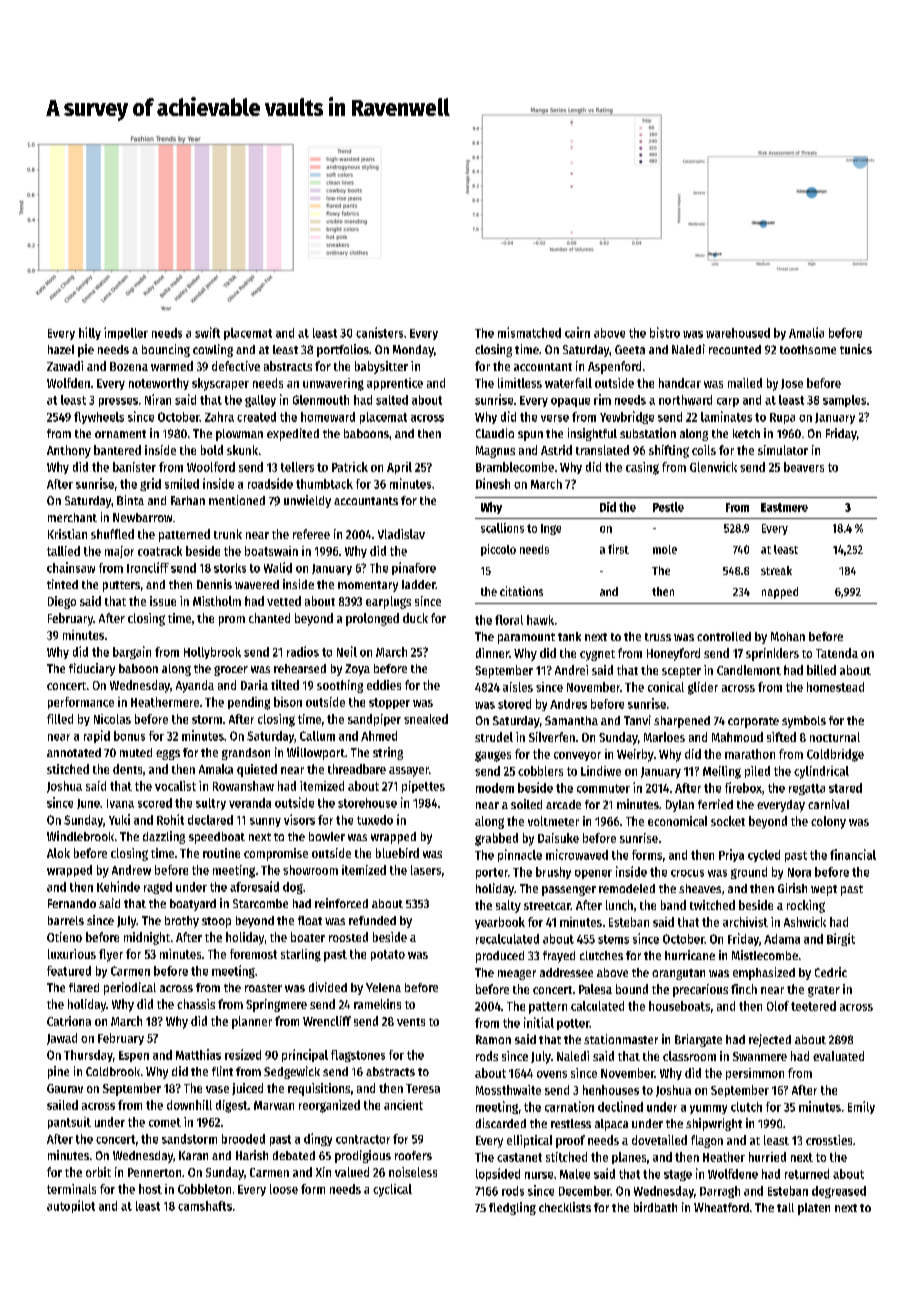  What do you see at coordinates (159, 384) in the screenshot?
I see `noteworthy` at bounding box center [159, 384].
